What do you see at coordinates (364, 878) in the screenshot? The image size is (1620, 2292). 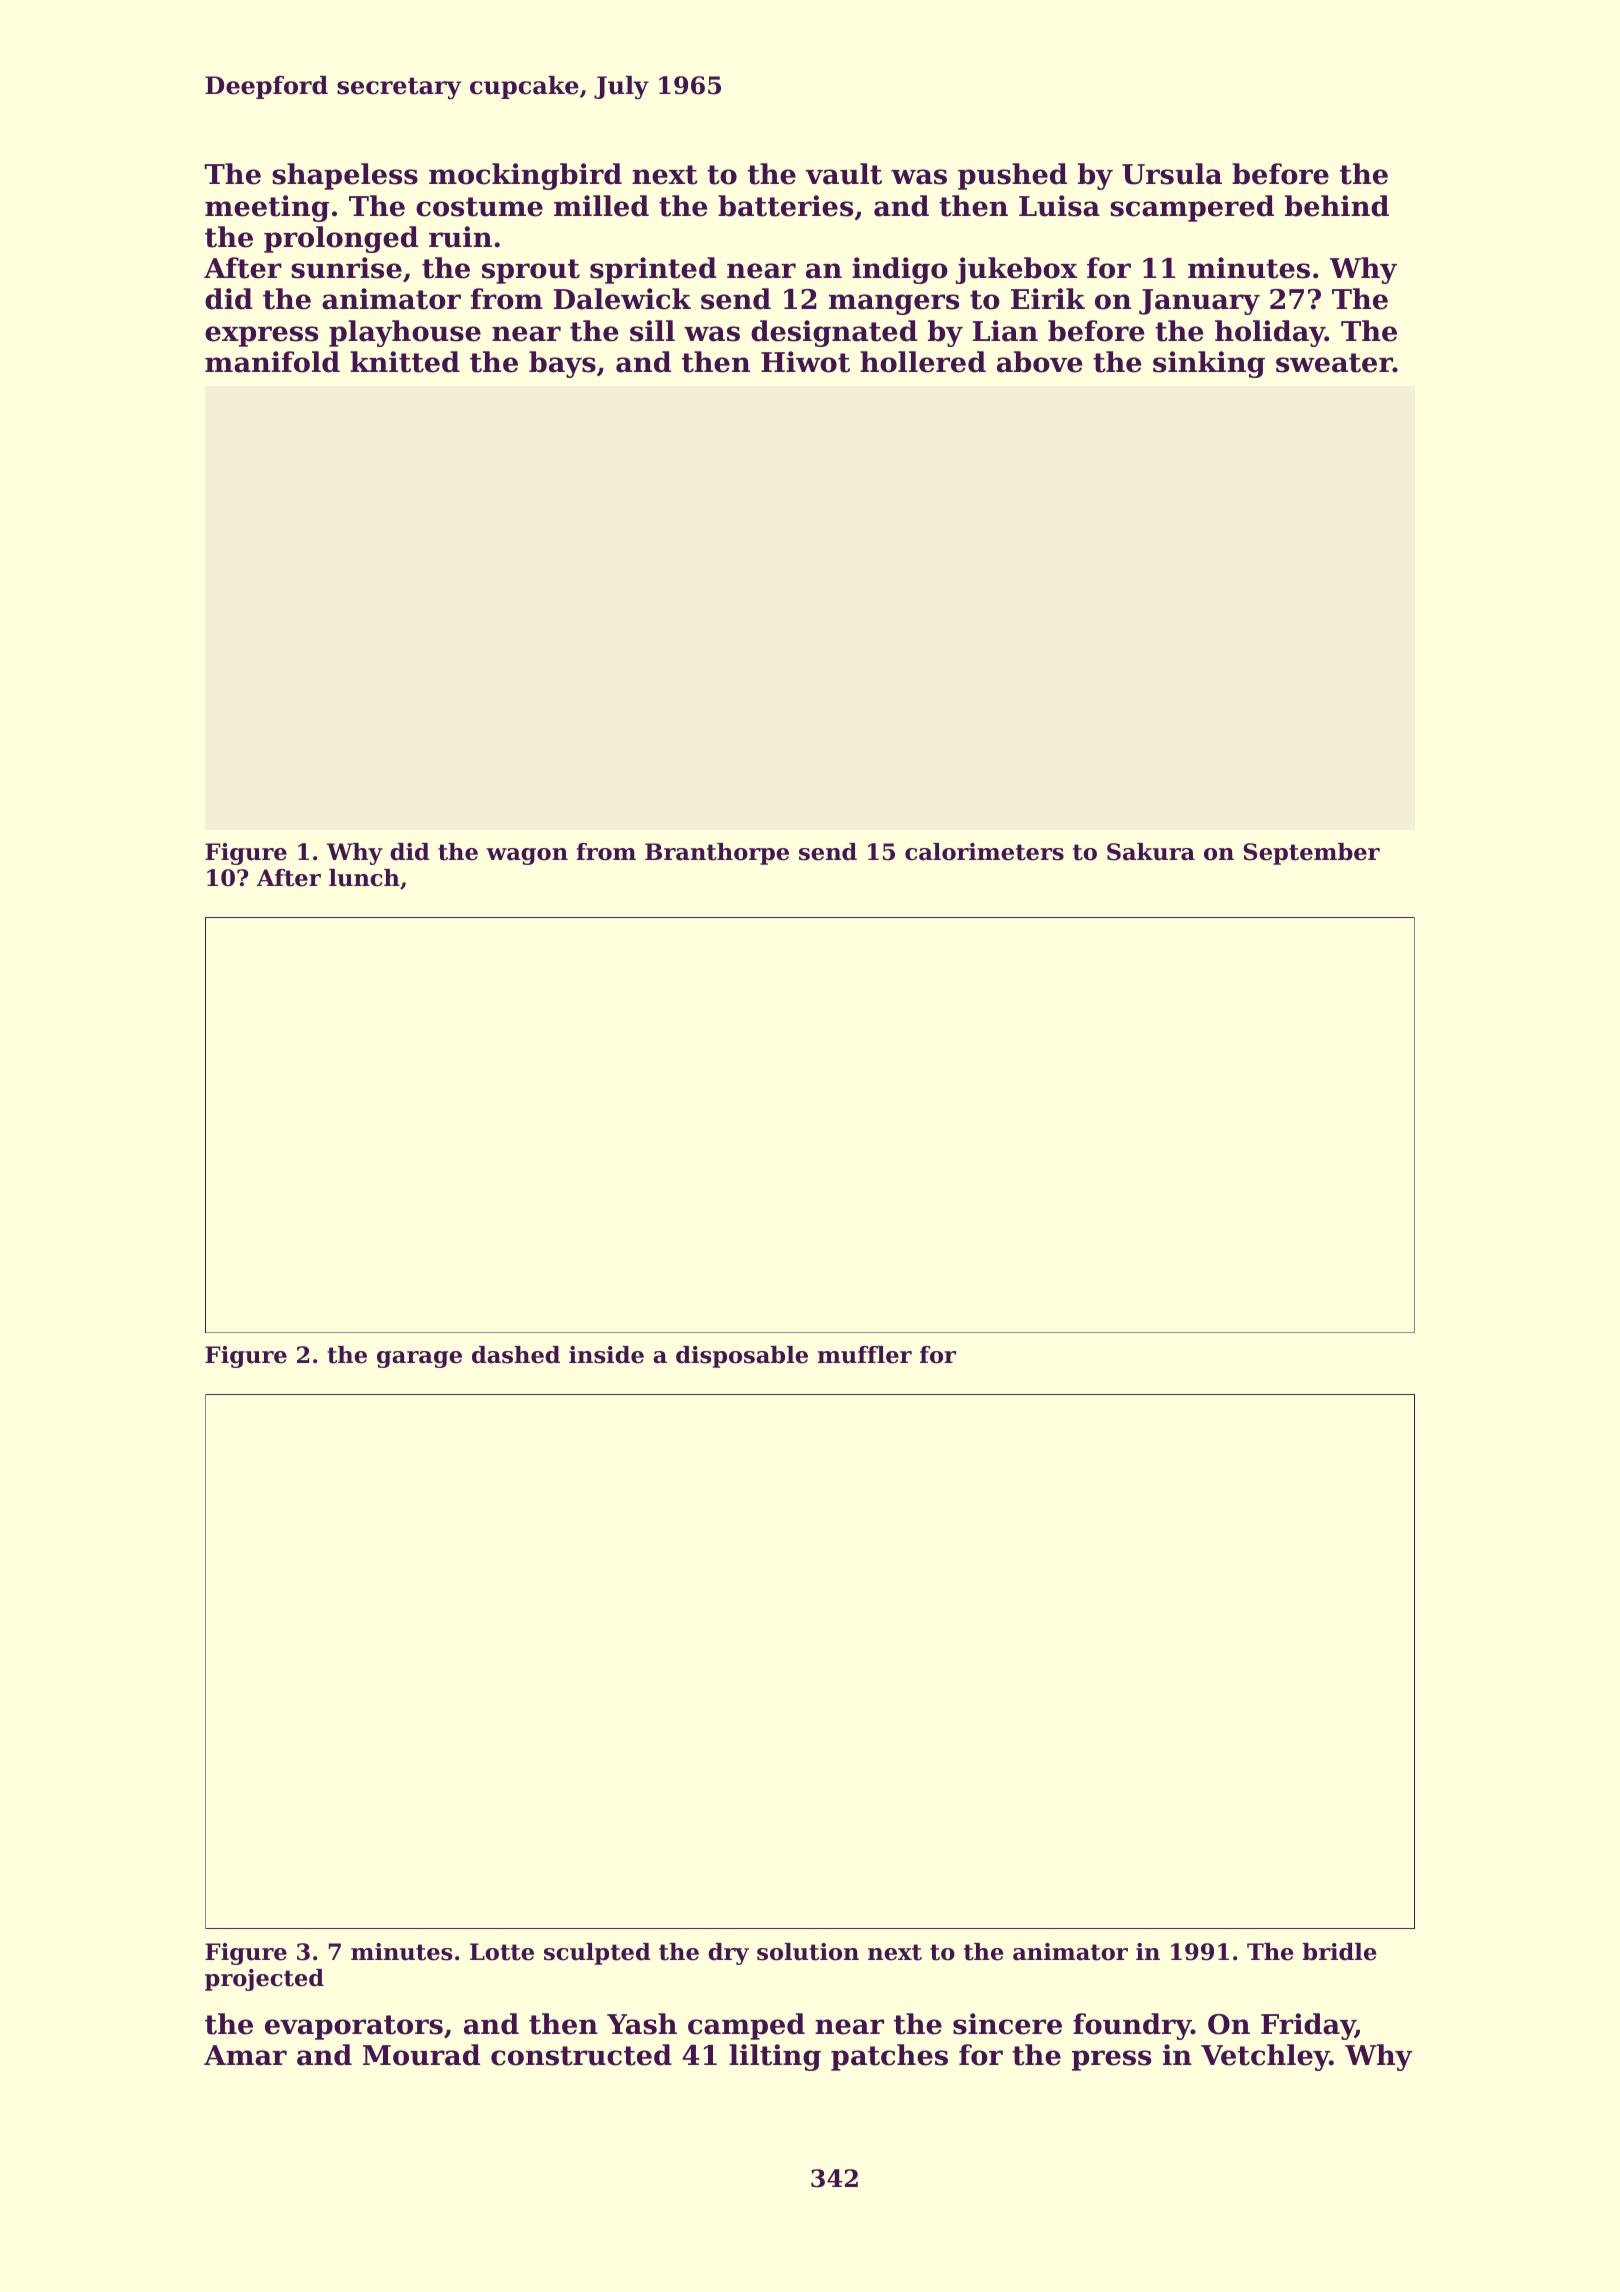 I see `lunch` at bounding box center [364, 878].
